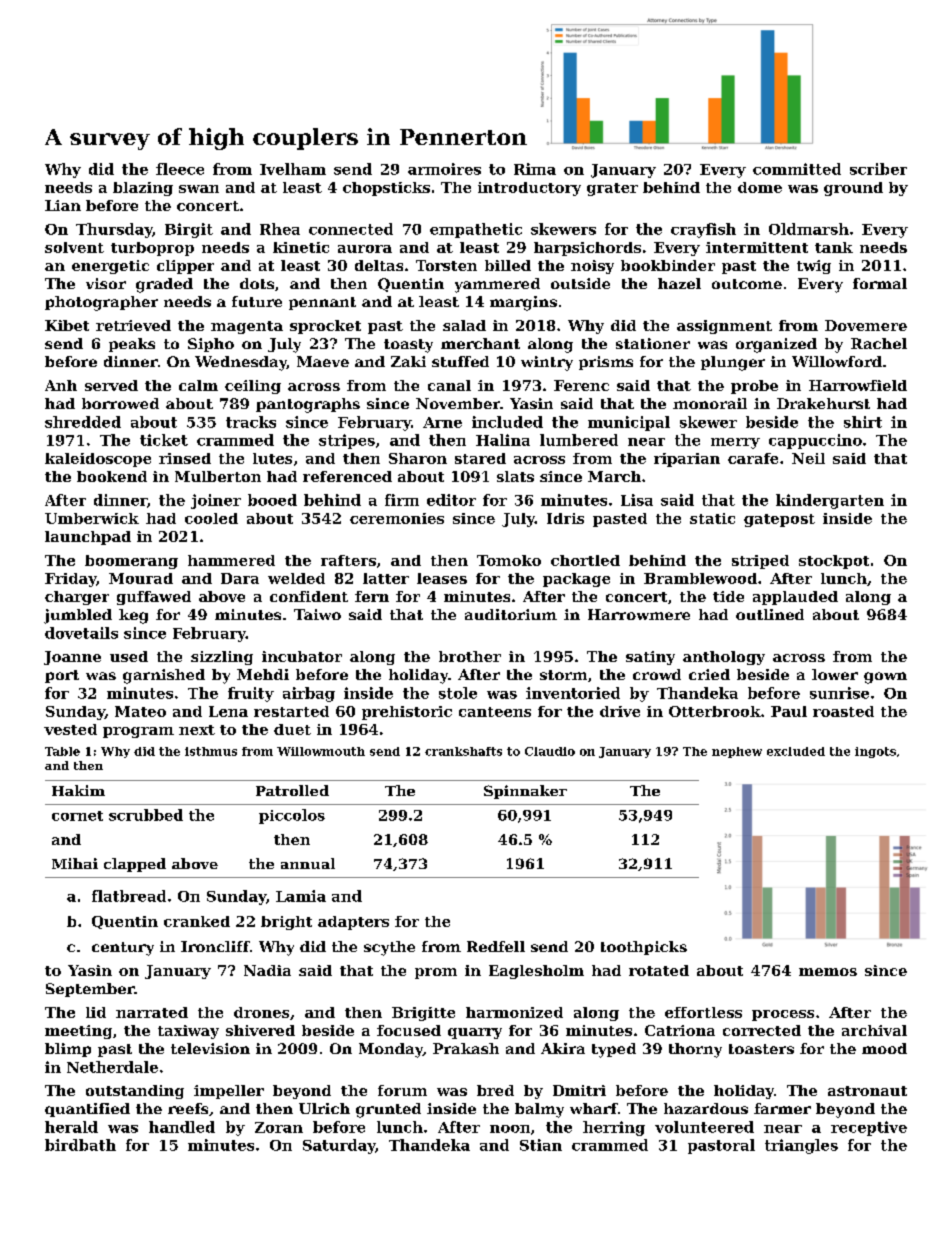 This image has height=1233, width=952. I want to click on cappuccino, so click(815, 441).
